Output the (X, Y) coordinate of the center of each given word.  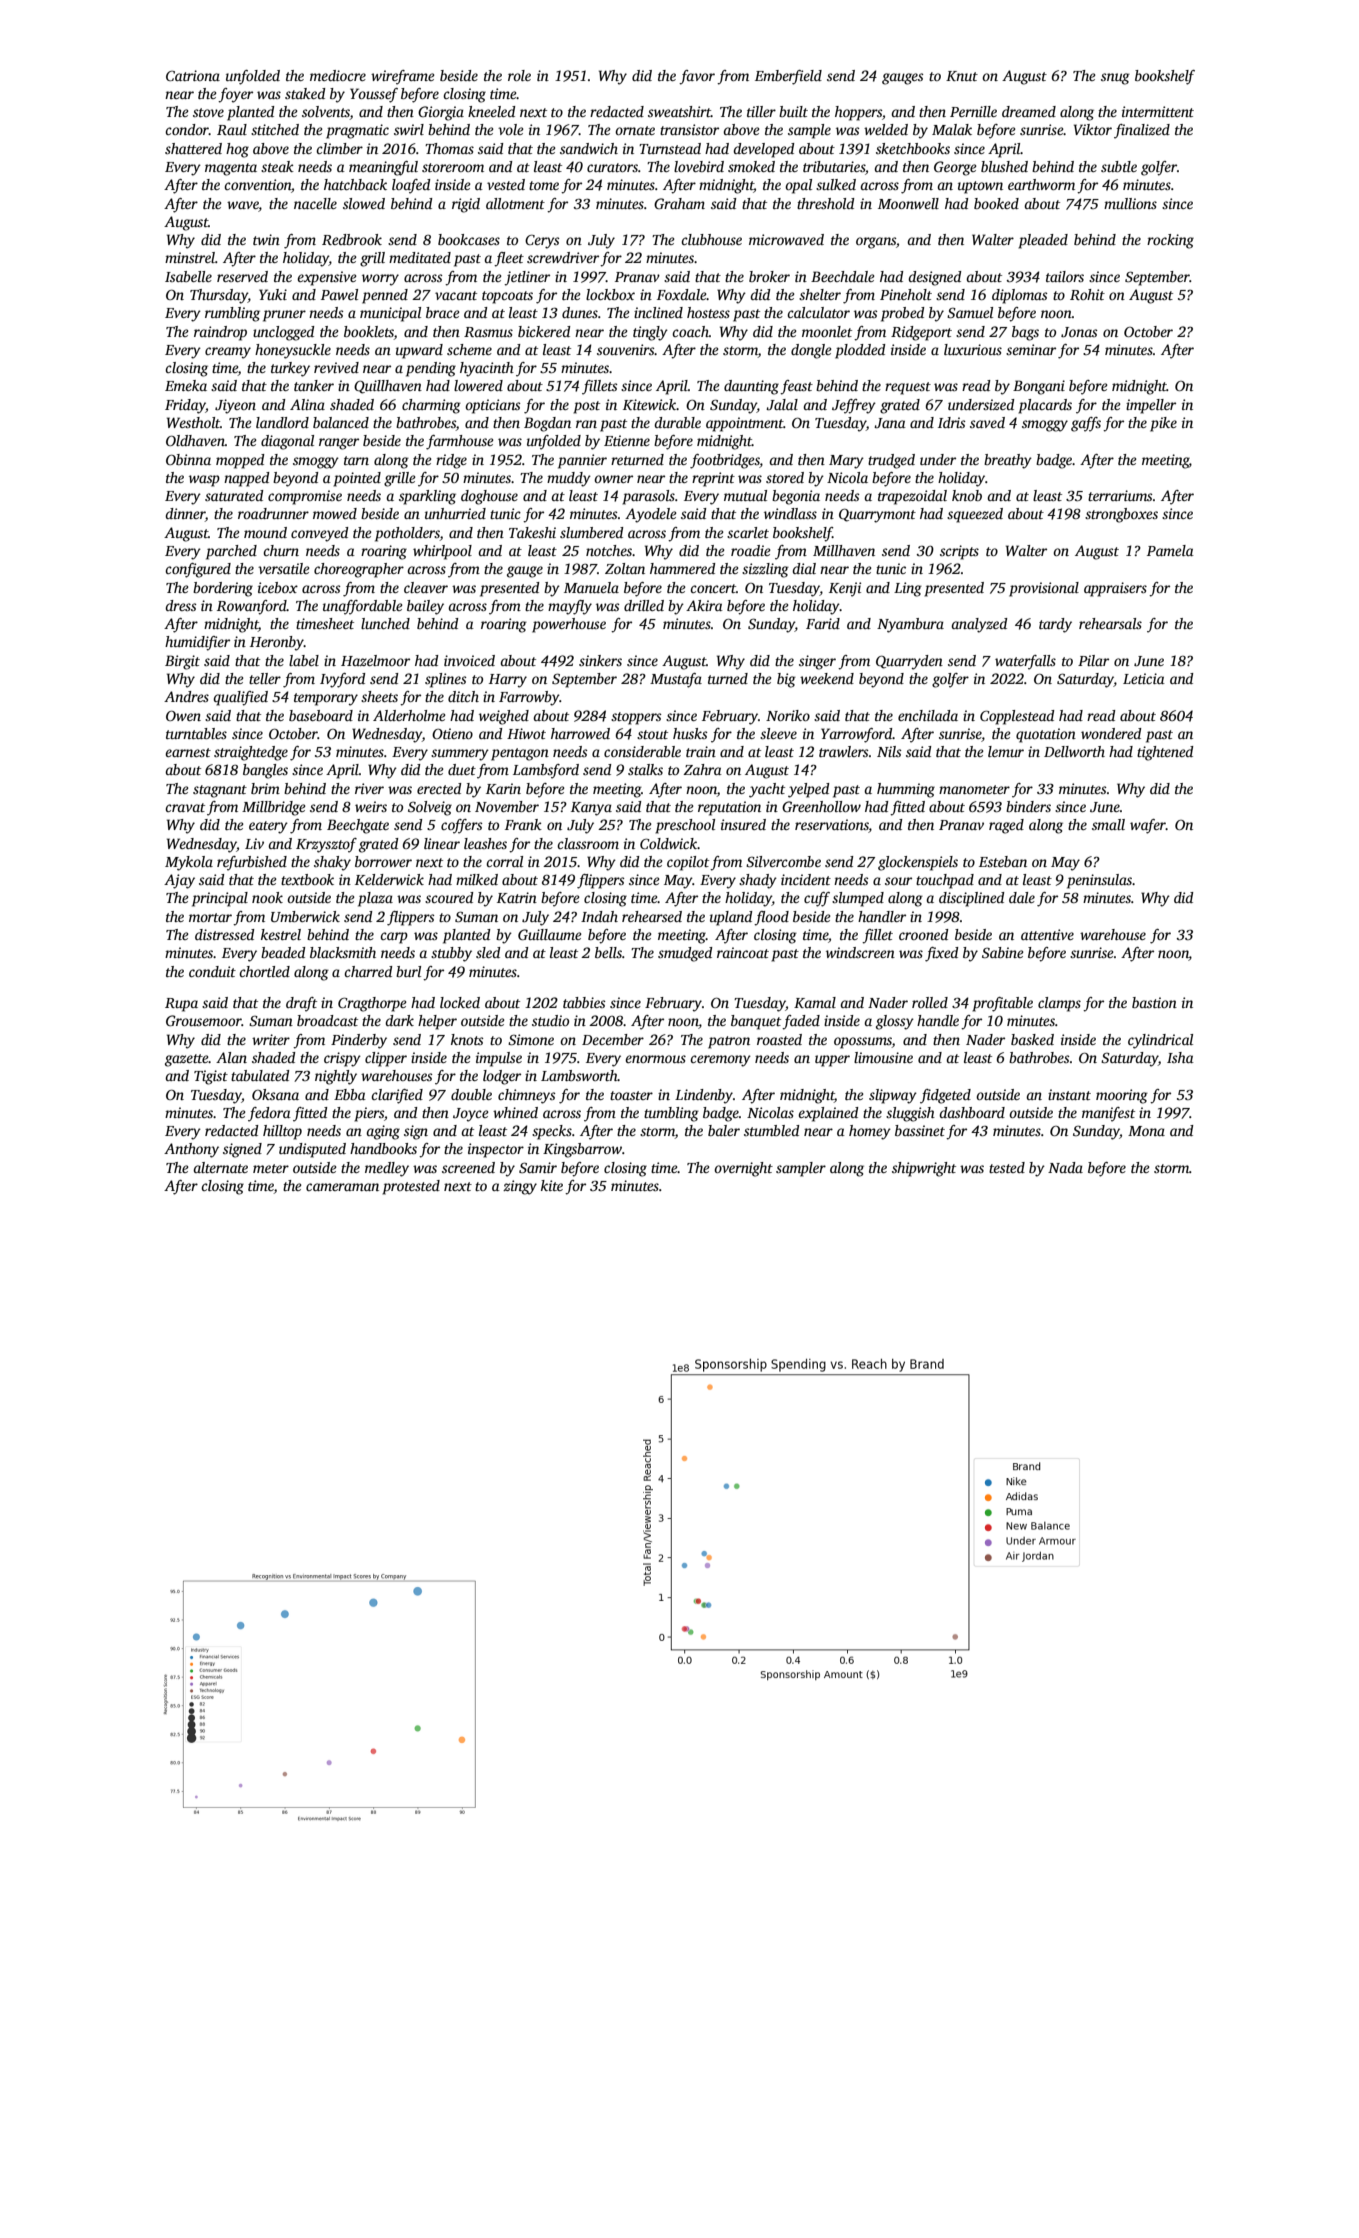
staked (305, 93)
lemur (1006, 751)
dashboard (972, 1112)
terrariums (1120, 495)
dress (181, 605)
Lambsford (546, 771)
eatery (268, 827)
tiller (761, 111)
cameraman (342, 1187)
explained (828, 1114)
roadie (751, 550)
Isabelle (188, 276)
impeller (1151, 406)
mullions (1130, 203)
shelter (820, 294)
